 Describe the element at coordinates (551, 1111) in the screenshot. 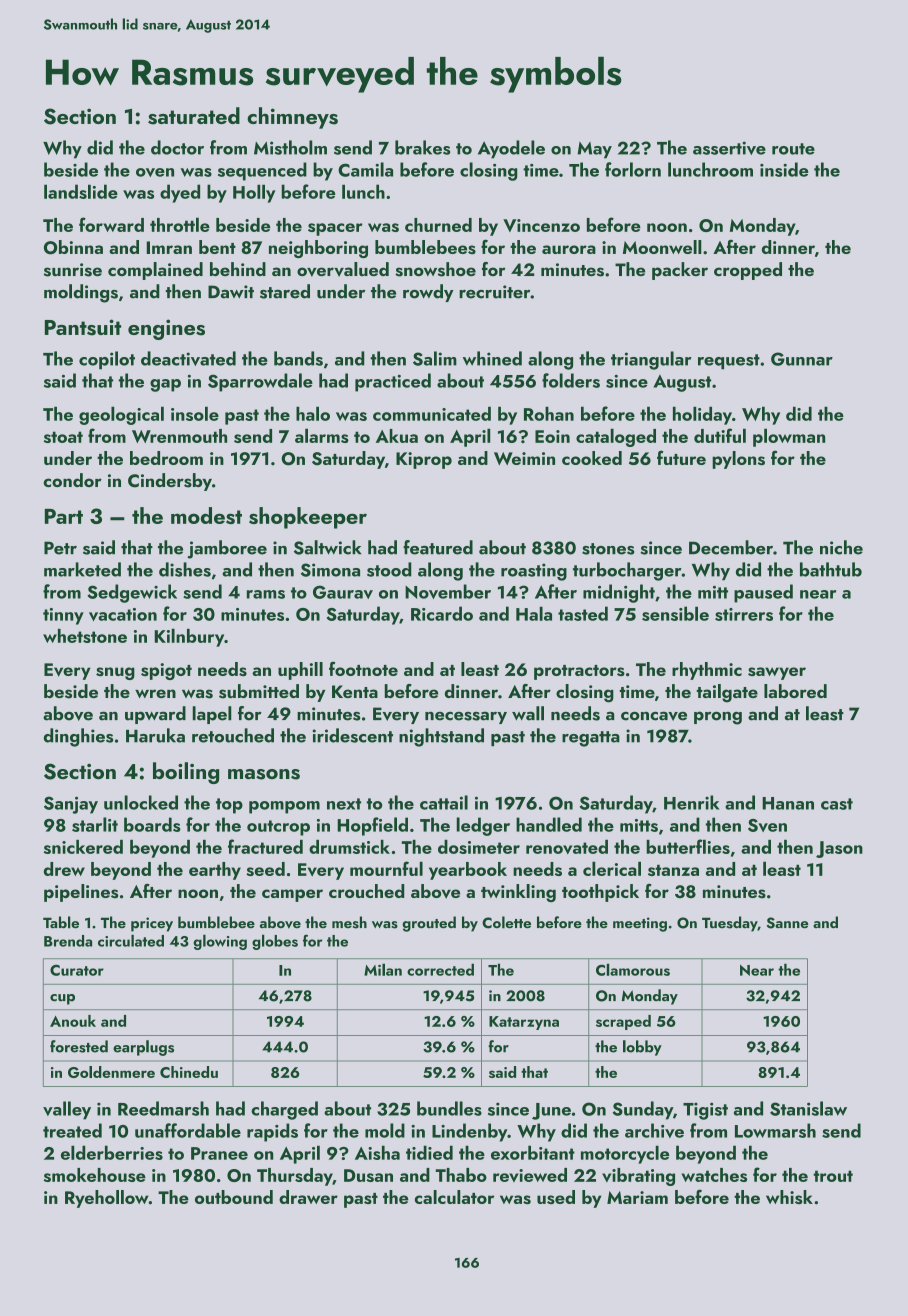

I see `June` at that location.
